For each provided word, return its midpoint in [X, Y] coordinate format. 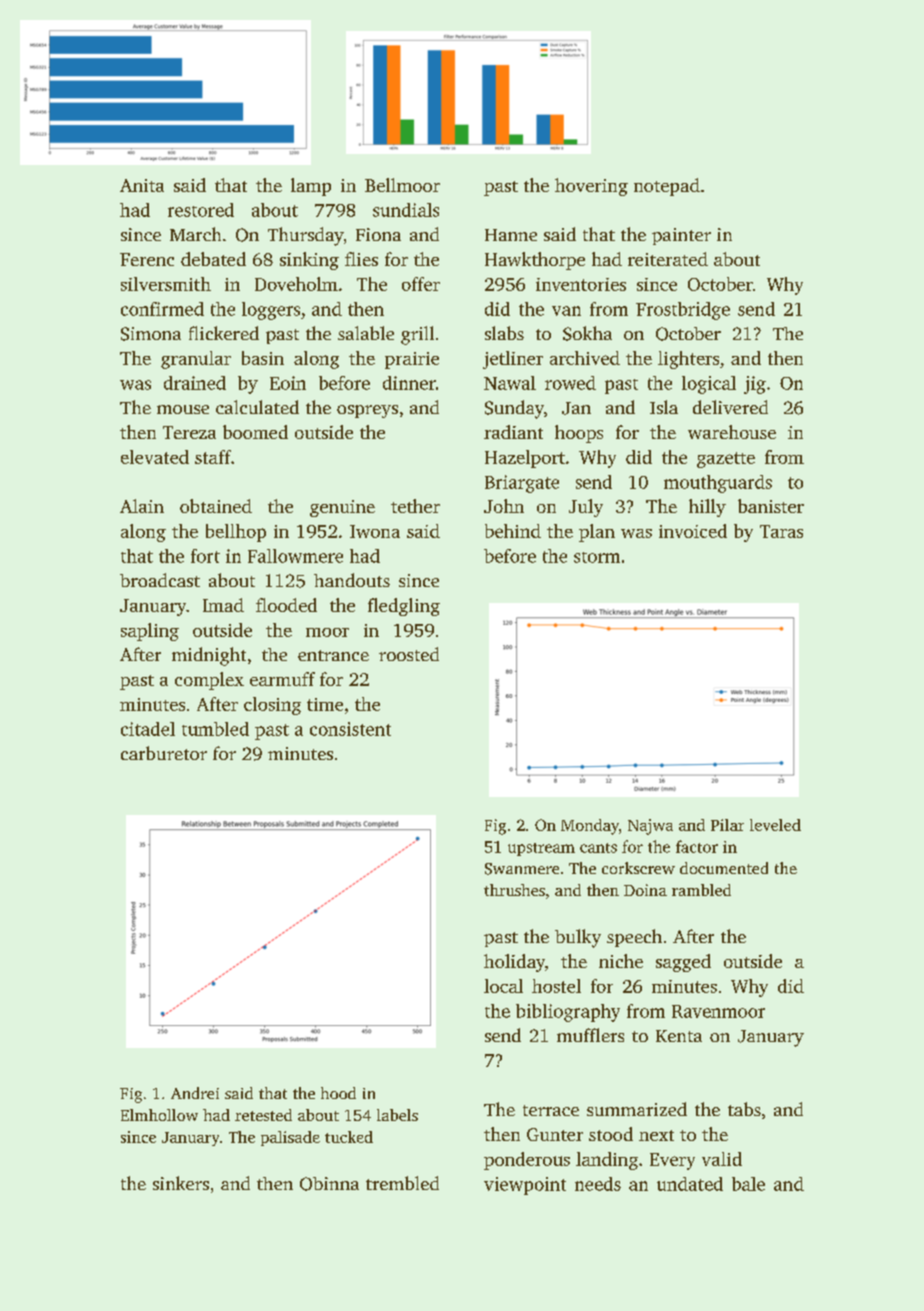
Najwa [650, 827]
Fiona [378, 234]
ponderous [527, 1161]
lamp [311, 187]
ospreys [367, 411]
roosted [409, 654]
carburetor [164, 753]
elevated [155, 457]
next [656, 1135]
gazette [726, 460]
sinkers [181, 1183]
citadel [148, 729]
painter [681, 236]
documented [724, 868]
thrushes [514, 890]
